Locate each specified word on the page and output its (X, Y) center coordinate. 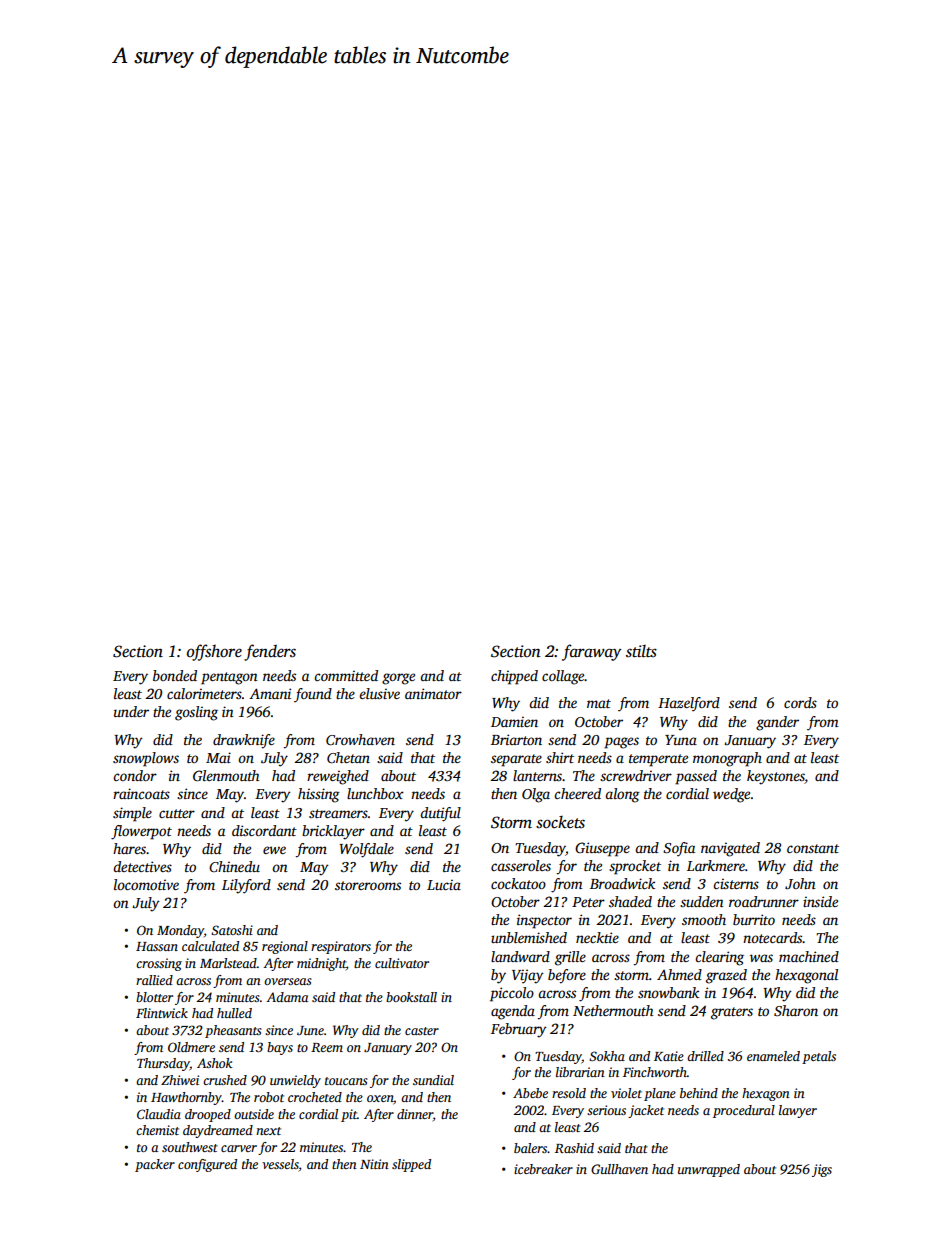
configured (207, 1165)
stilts (641, 651)
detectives (142, 866)
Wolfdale (366, 850)
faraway (592, 652)
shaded (630, 901)
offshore (214, 652)
